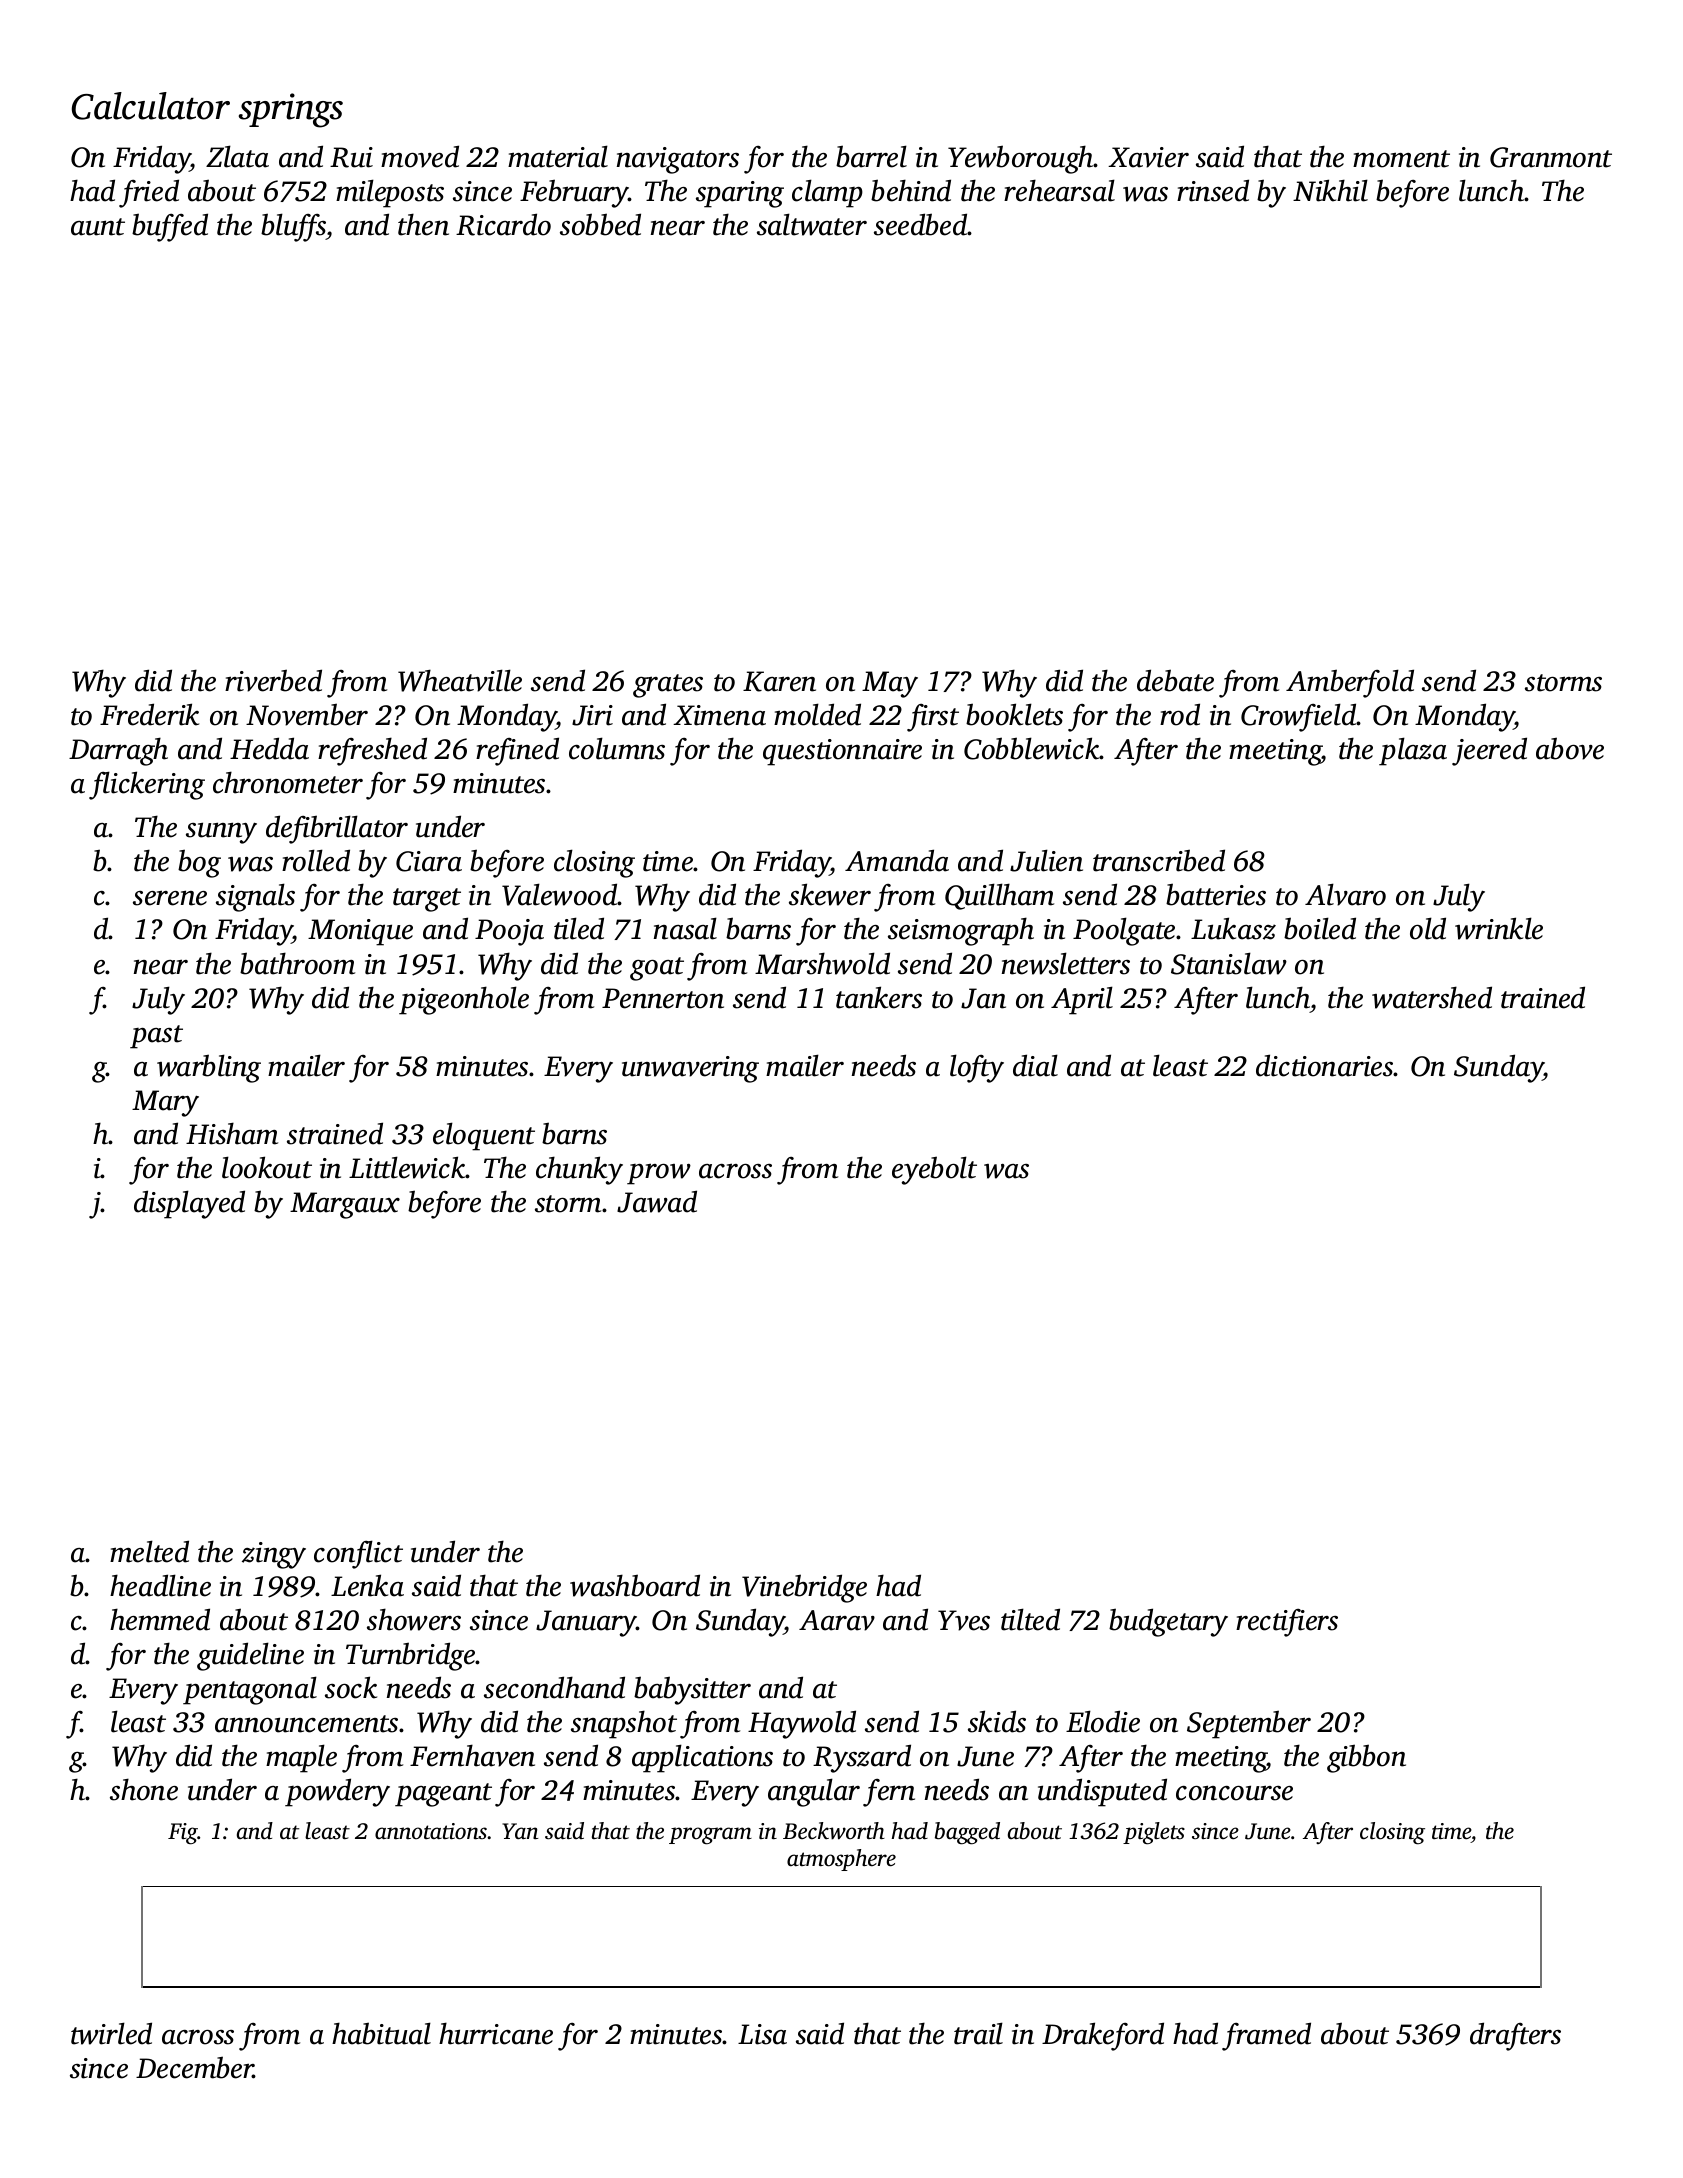 This document has width=1683, height=2178. What do you see at coordinates (659, 1174) in the document?
I see `prow` at bounding box center [659, 1174].
